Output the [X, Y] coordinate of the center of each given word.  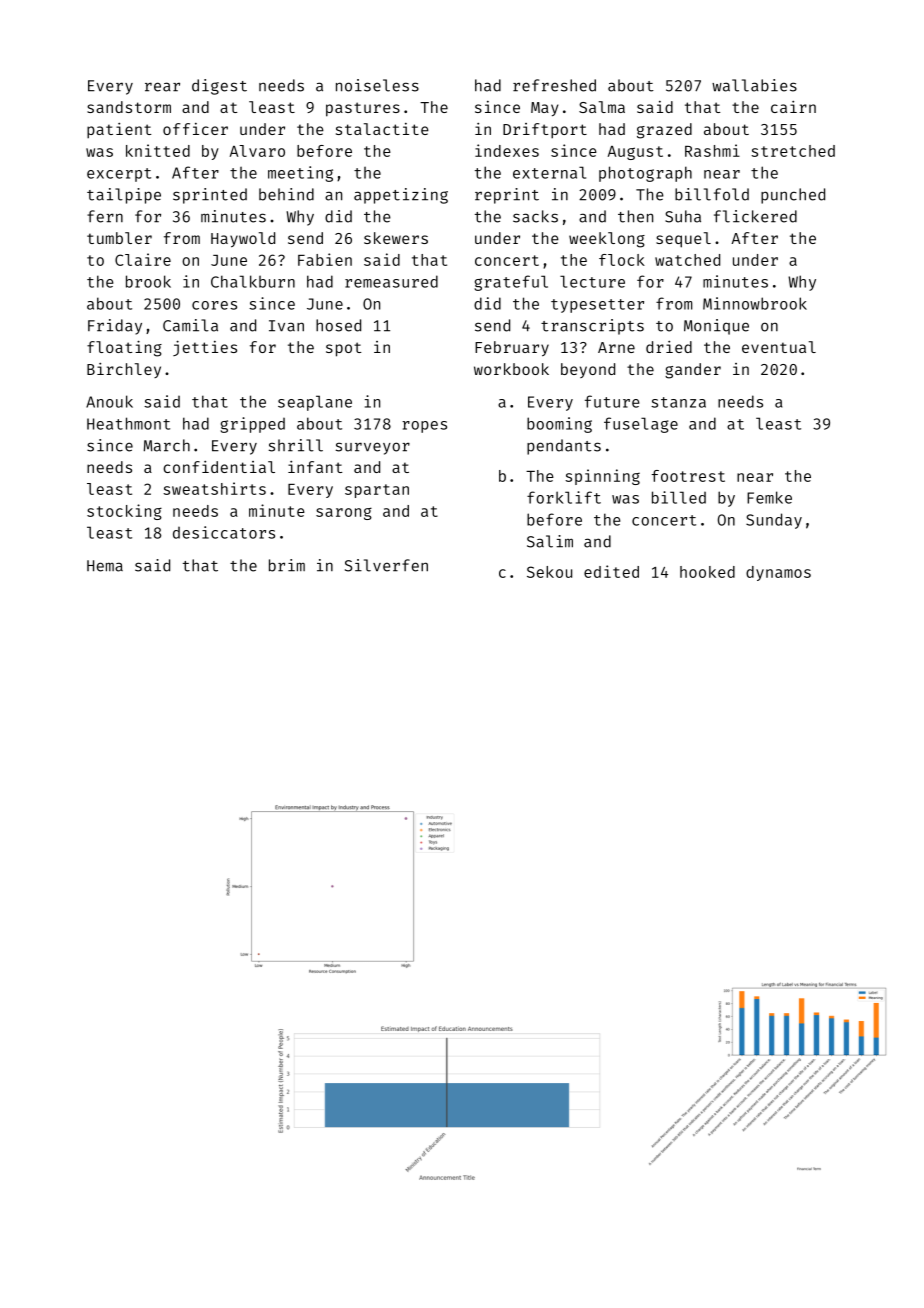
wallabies [754, 85]
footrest [688, 476]
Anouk [109, 401]
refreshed [554, 85]
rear [162, 87]
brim [287, 565]
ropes [424, 427]
